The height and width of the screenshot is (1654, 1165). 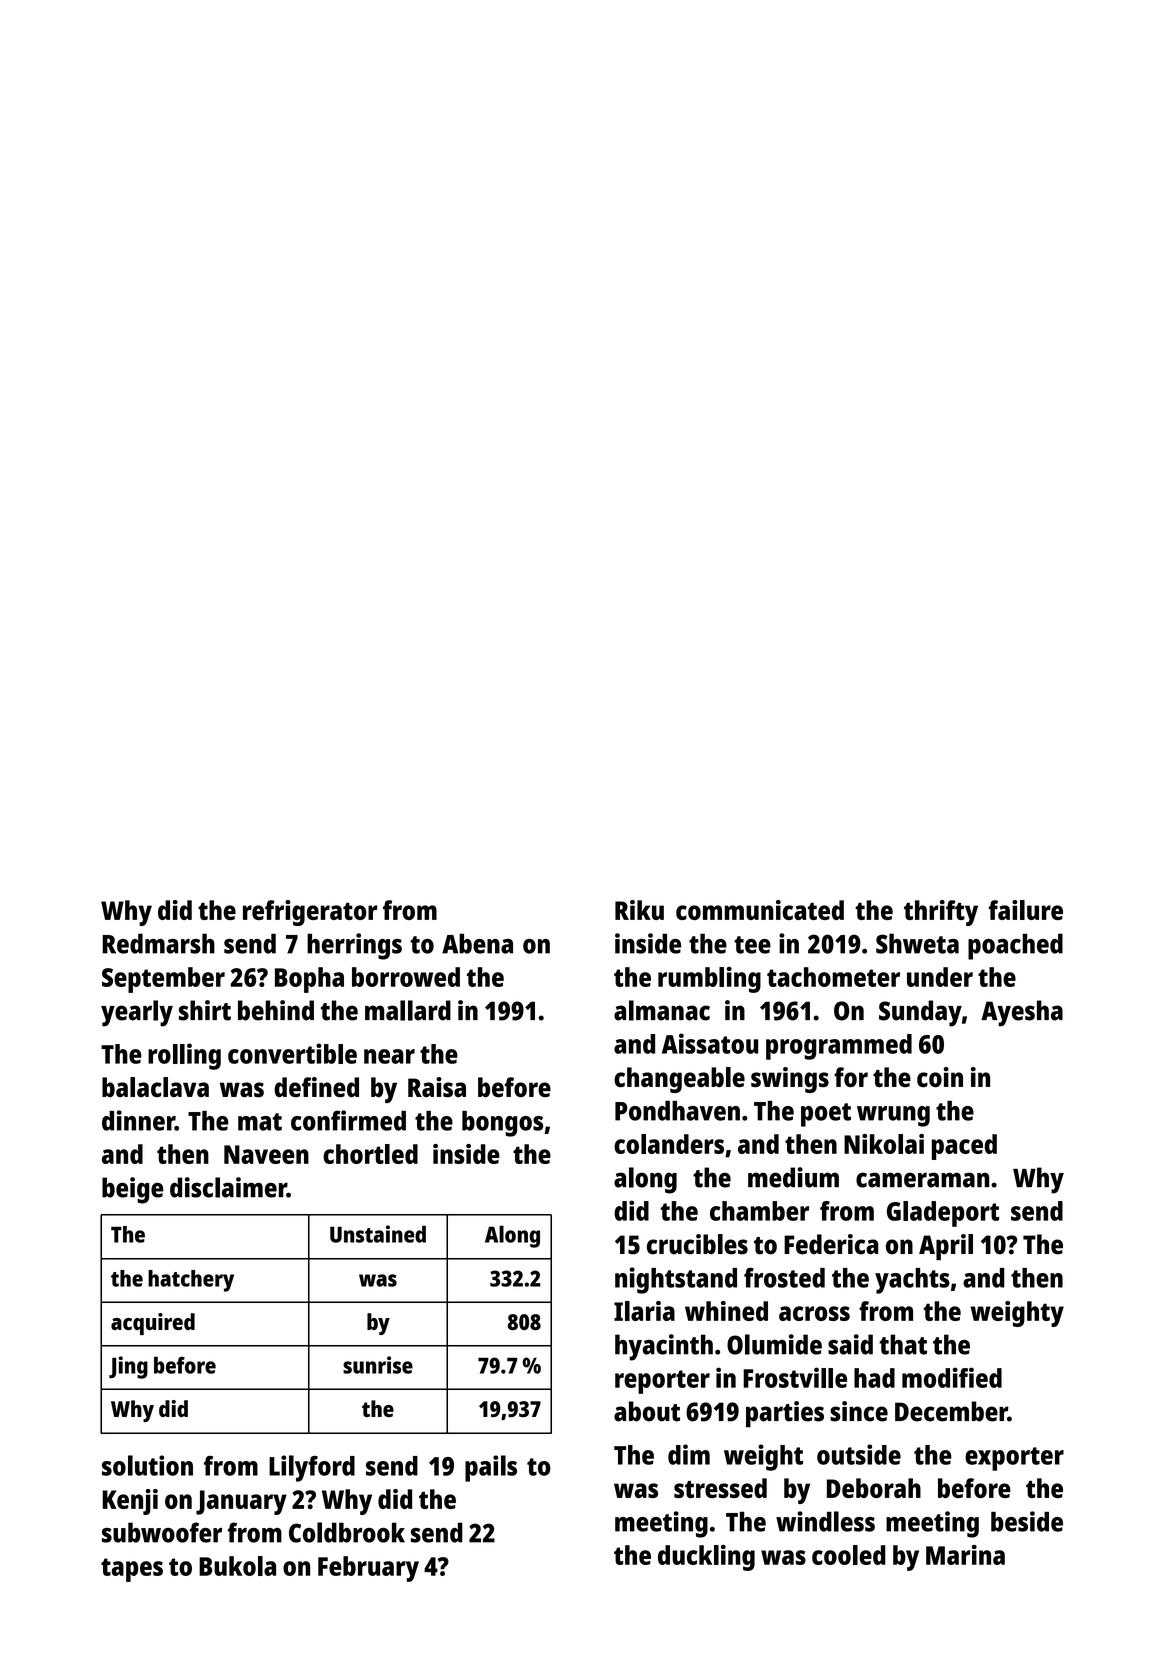 I want to click on defined, so click(x=316, y=1087).
